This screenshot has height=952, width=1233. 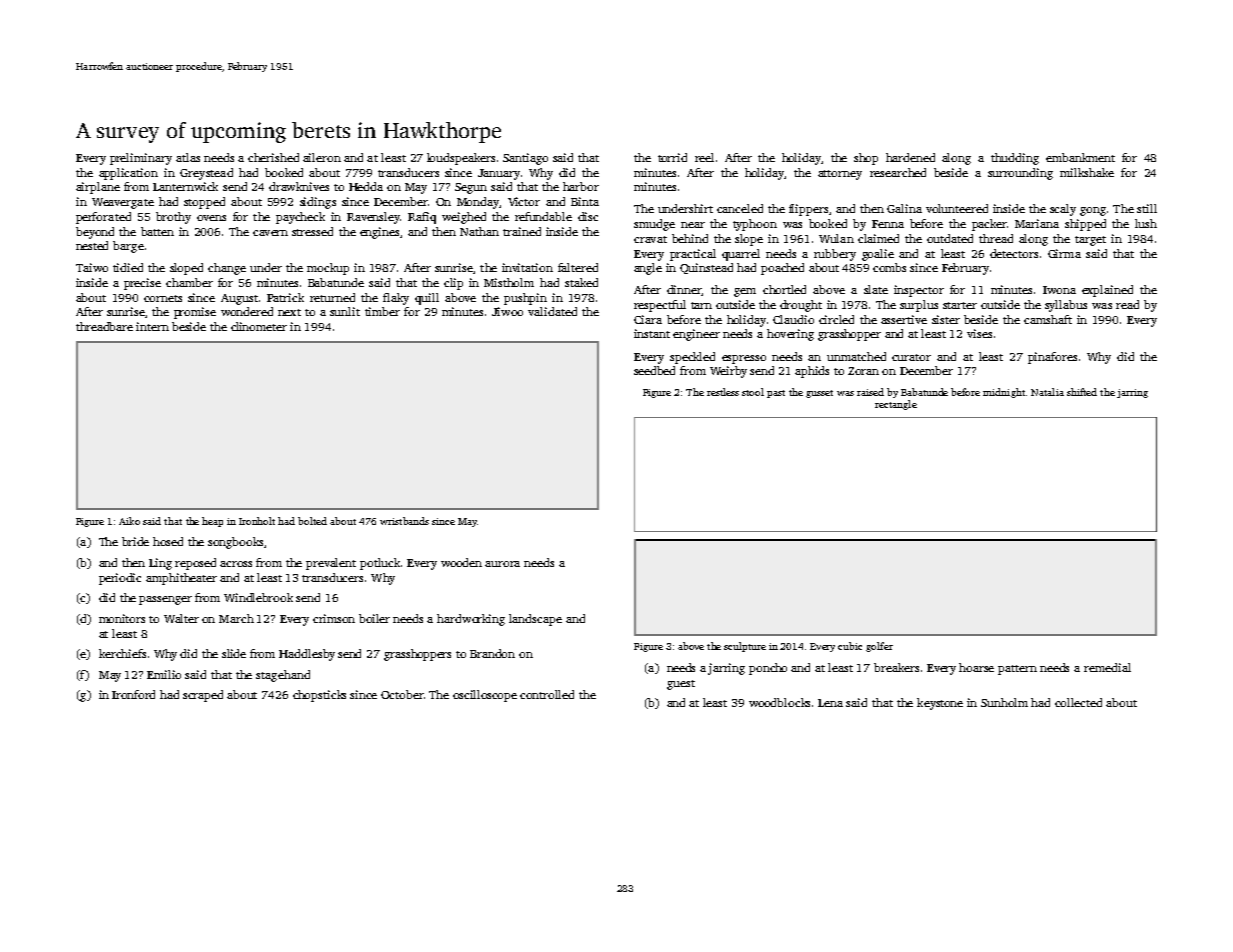 I want to click on bride, so click(x=135, y=541).
